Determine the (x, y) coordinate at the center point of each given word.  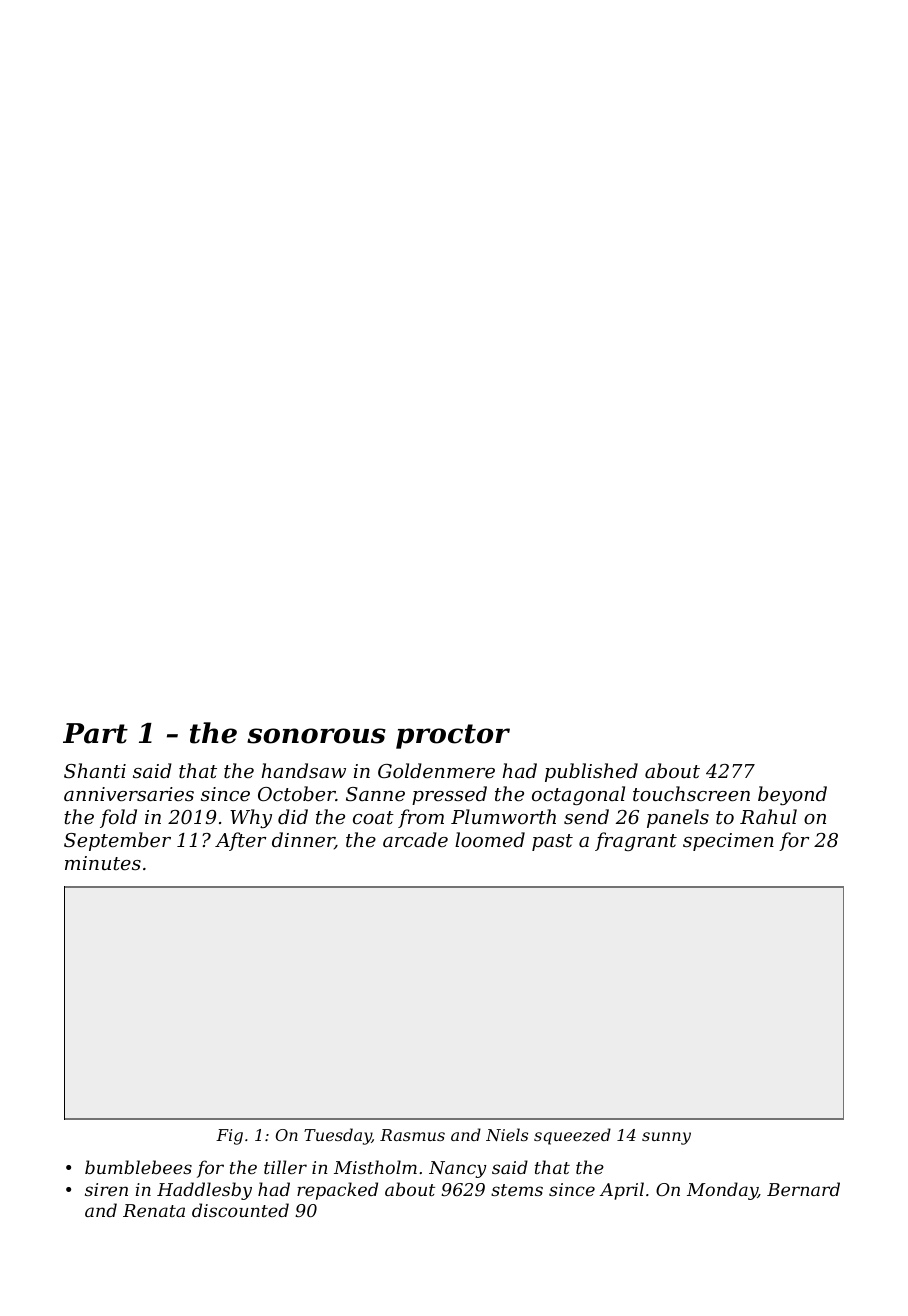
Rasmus (412, 1135)
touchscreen (691, 793)
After (240, 841)
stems (517, 1190)
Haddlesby (204, 1191)
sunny (666, 1138)
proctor (453, 736)
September (117, 841)
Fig (229, 1137)
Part (95, 733)
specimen (728, 842)
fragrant (636, 841)
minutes (103, 863)
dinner (303, 841)
